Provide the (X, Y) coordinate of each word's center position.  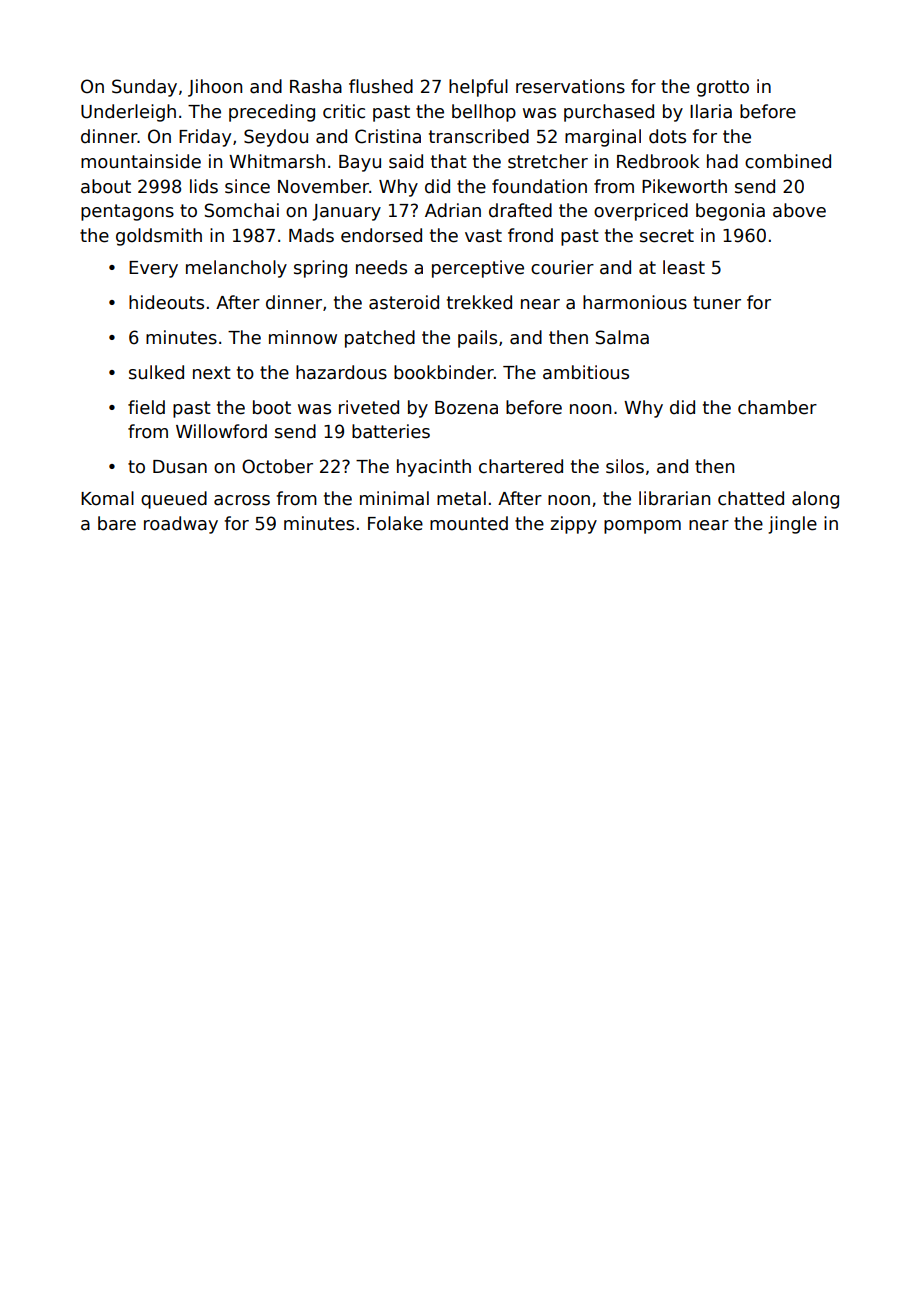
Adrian (453, 210)
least (684, 267)
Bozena (466, 408)
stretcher (548, 161)
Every (153, 269)
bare (117, 523)
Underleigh (128, 113)
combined (788, 161)
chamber (777, 407)
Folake (395, 523)
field (146, 407)
